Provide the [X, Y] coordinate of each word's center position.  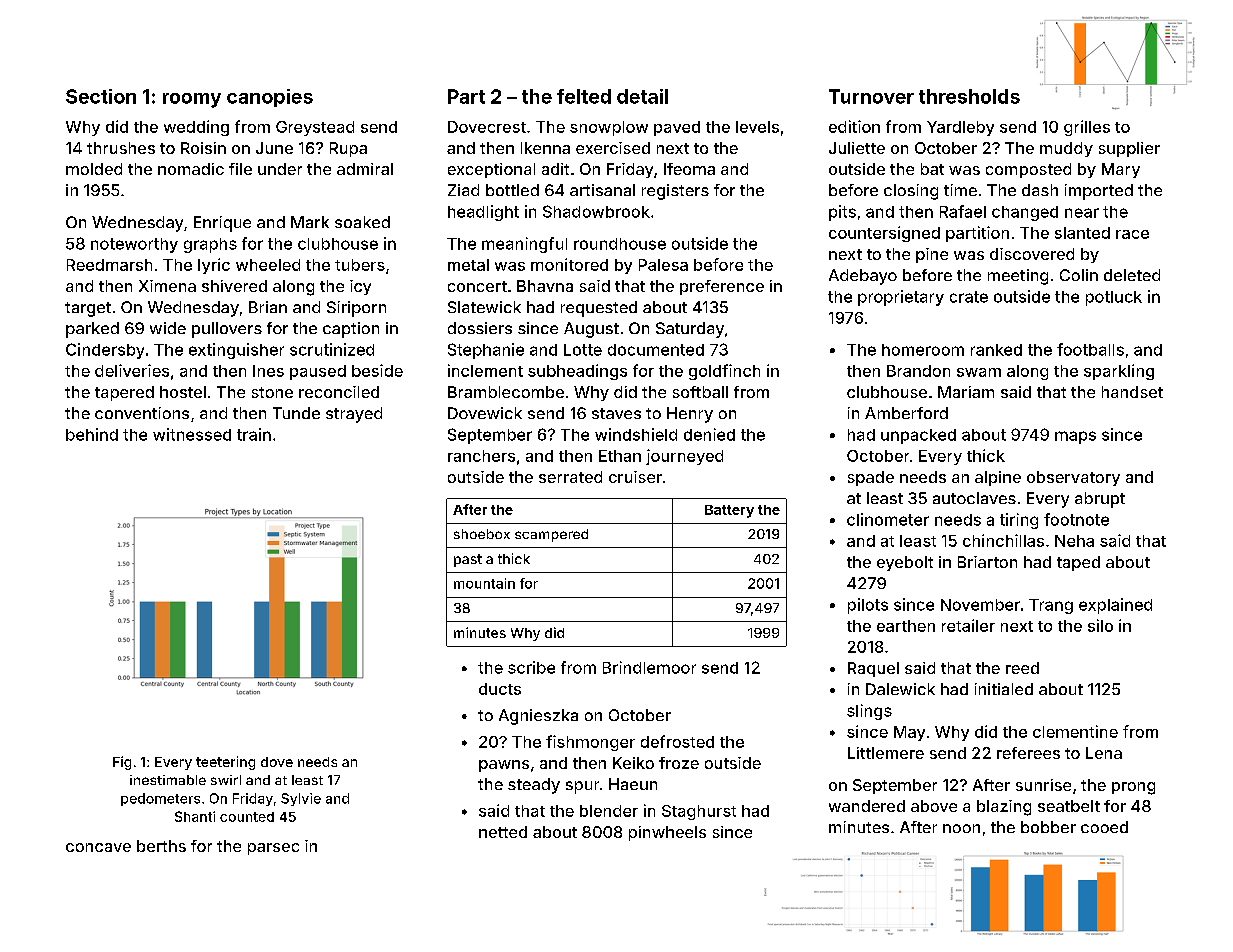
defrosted [677, 741]
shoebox [482, 534]
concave [98, 847]
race [1132, 234]
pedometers [160, 799]
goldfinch [724, 372]
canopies [270, 98]
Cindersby [105, 351]
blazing [1004, 808]
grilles [1087, 128]
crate [969, 297]
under [280, 169]
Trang [1051, 606]
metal [468, 265]
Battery [729, 511]
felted [584, 96]
